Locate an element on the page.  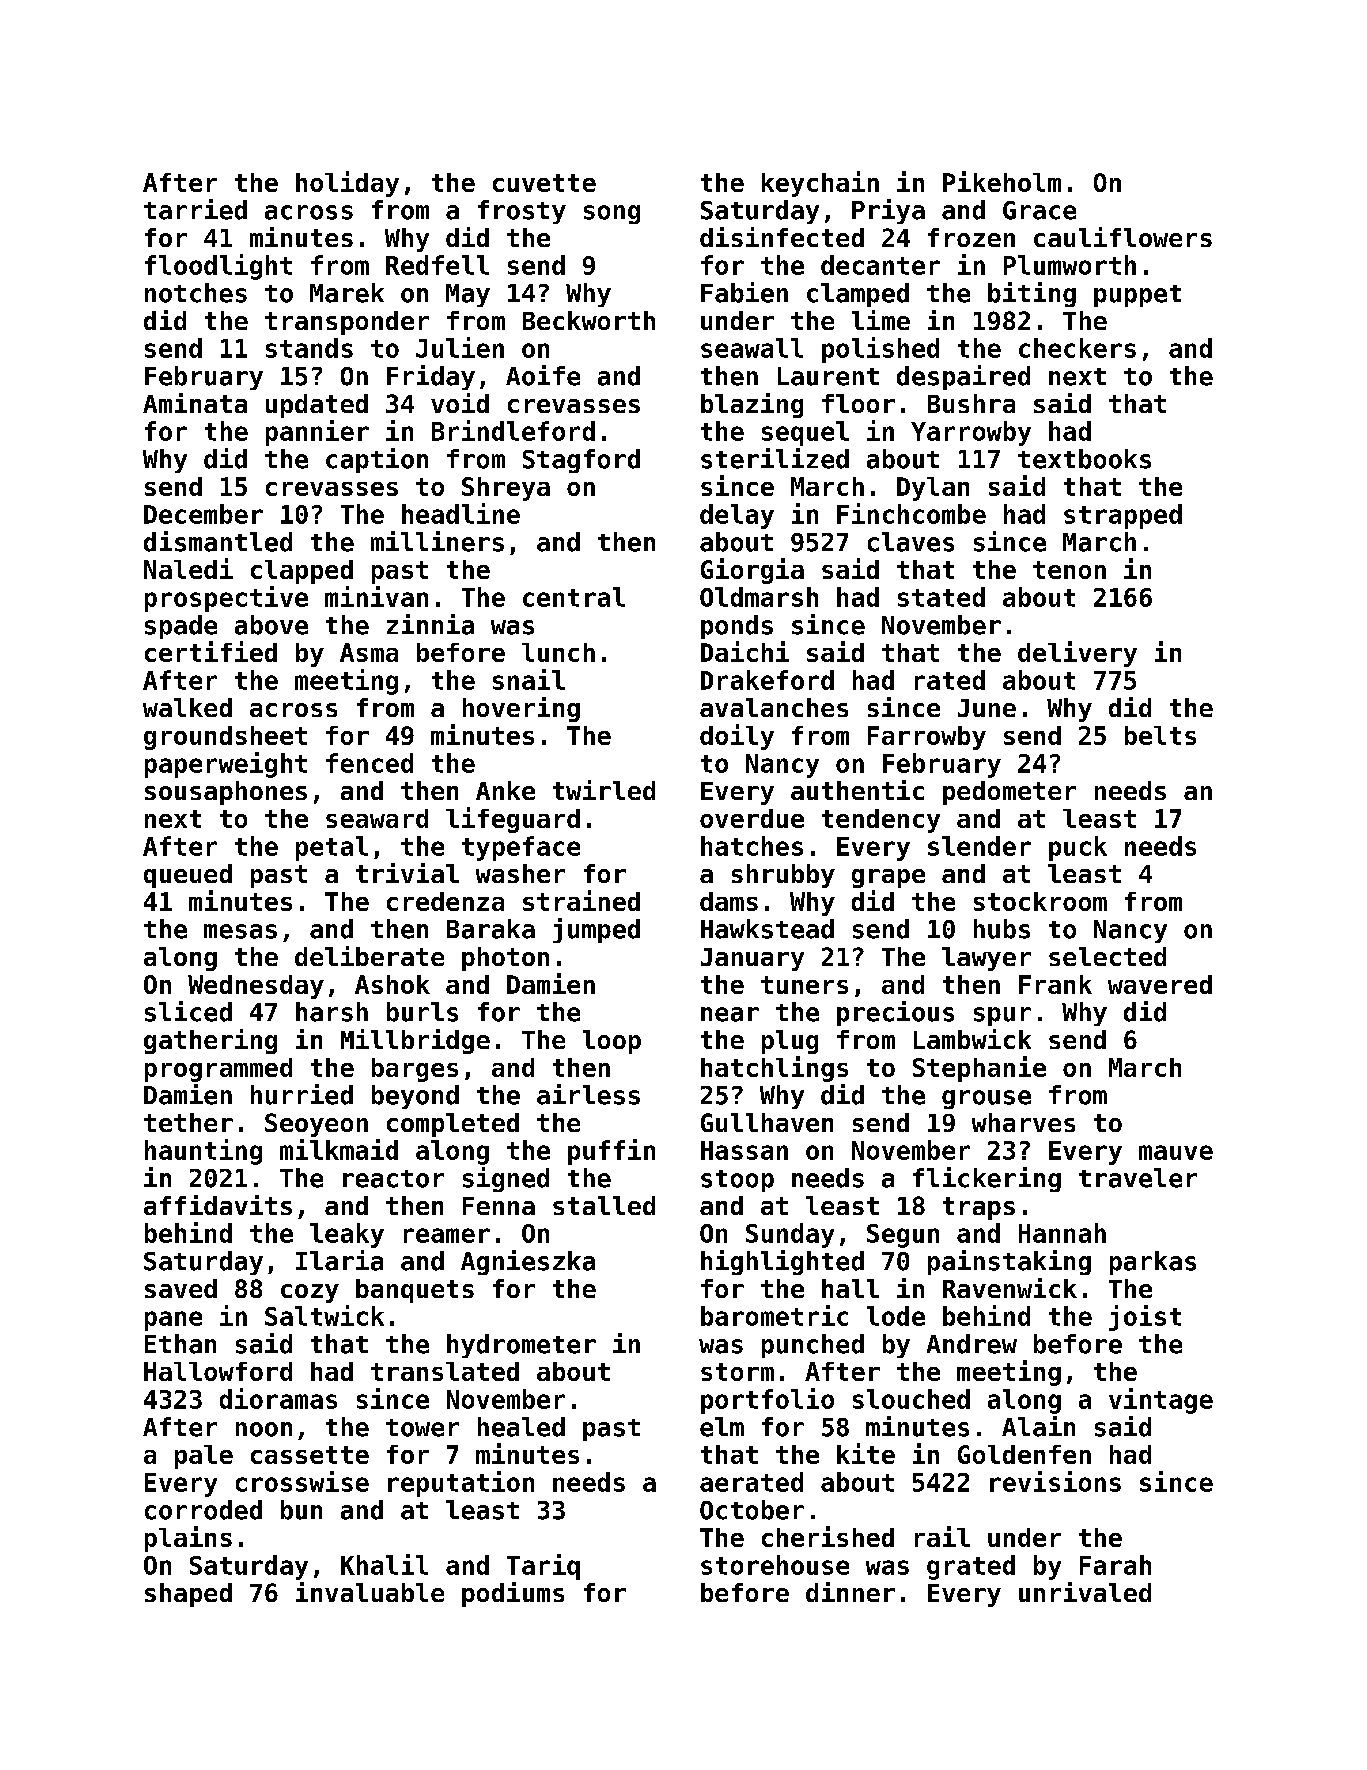
Shreya is located at coordinates (506, 489).
